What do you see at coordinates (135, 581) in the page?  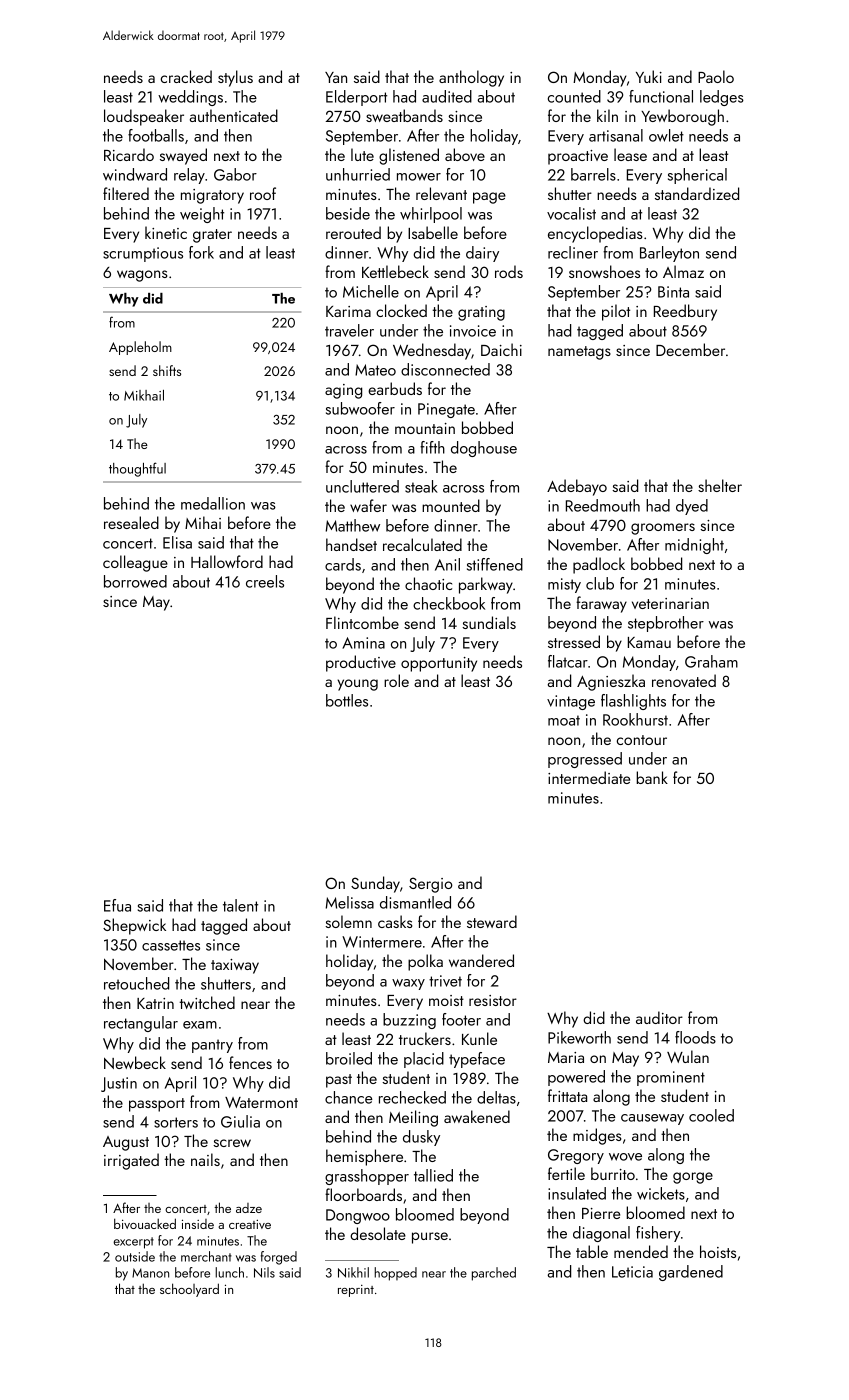 I see `borrowed` at bounding box center [135, 581].
